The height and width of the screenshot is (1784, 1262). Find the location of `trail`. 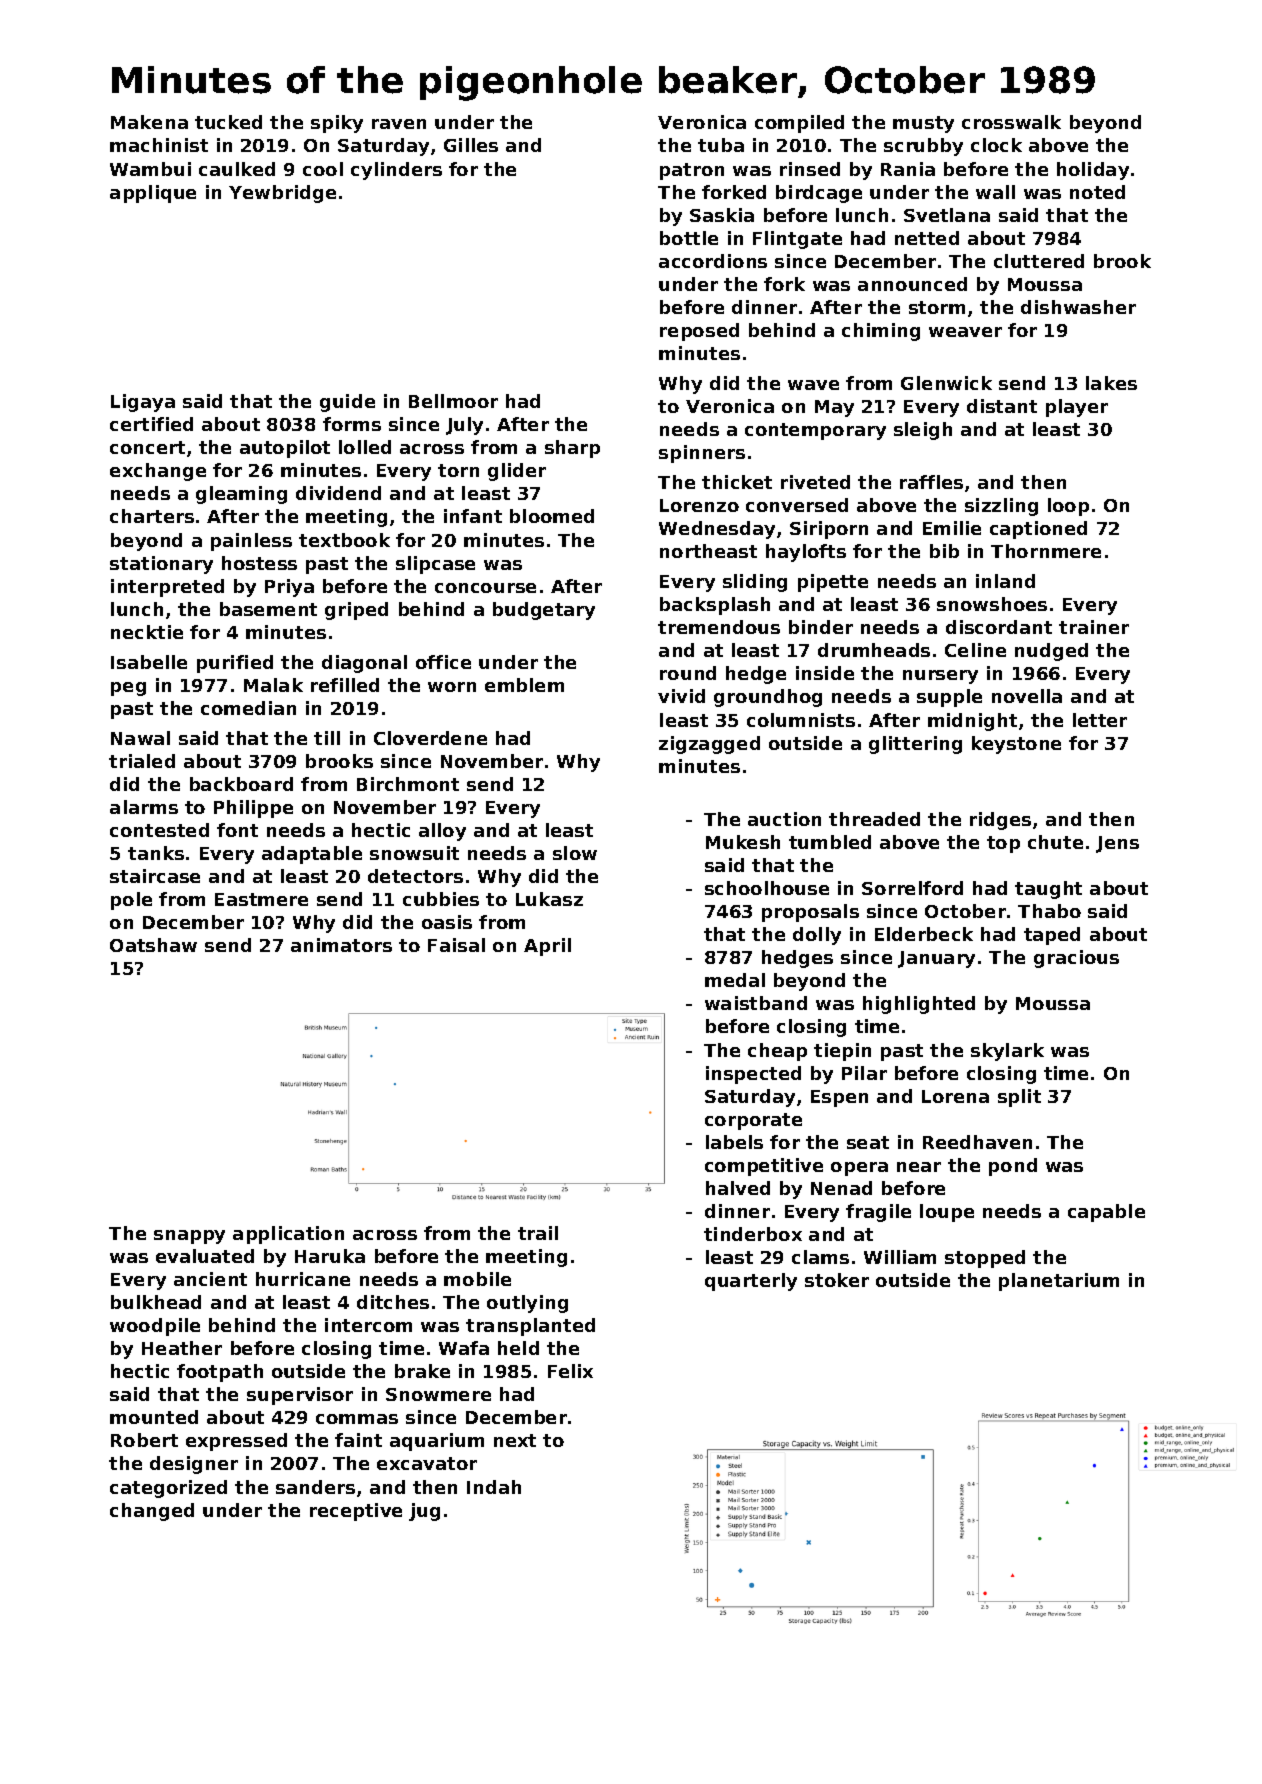

trail is located at coordinates (538, 1233).
